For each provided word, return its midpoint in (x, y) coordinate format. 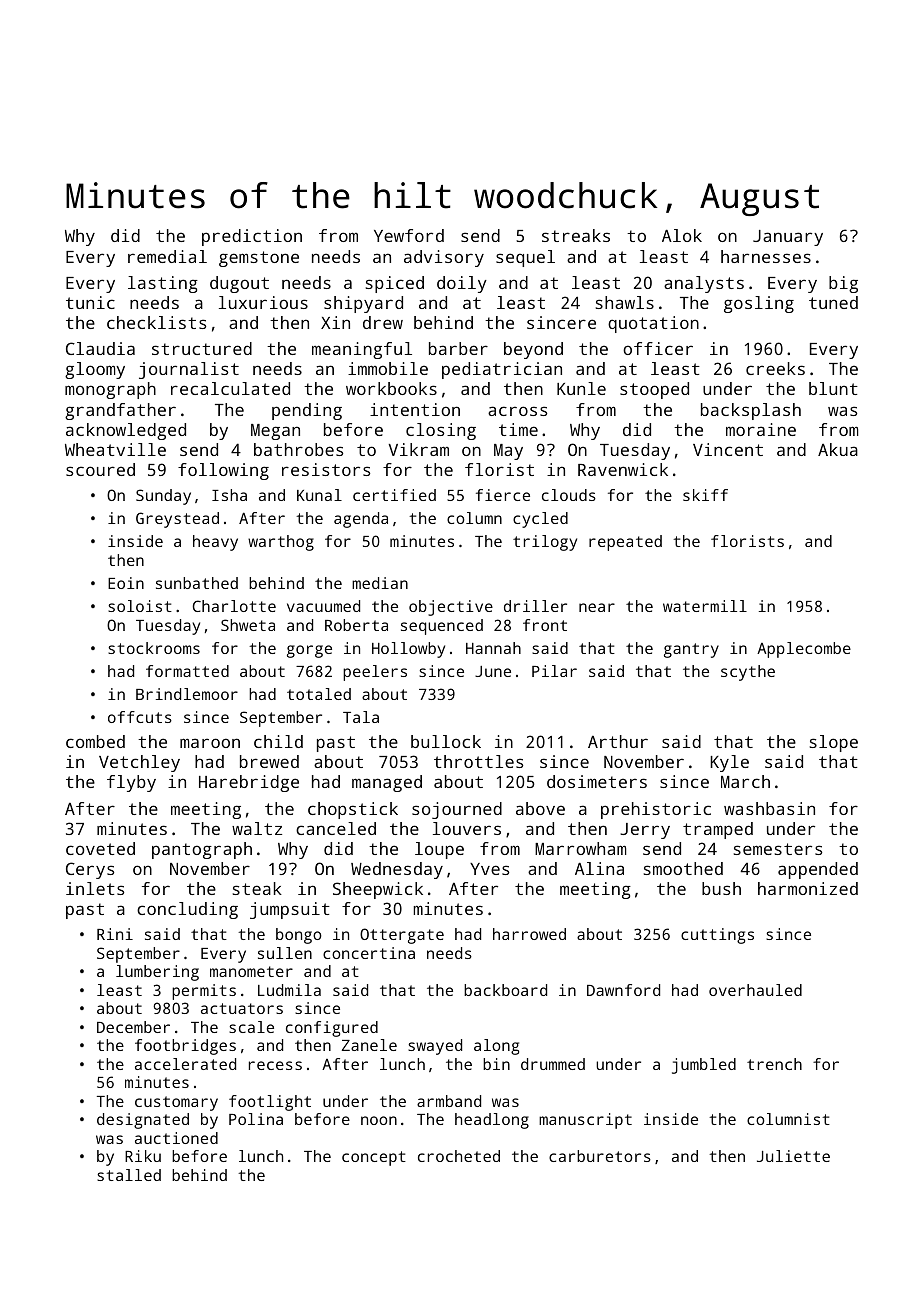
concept (374, 1158)
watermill (705, 606)
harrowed (529, 934)
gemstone (259, 259)
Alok (682, 235)
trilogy (545, 543)
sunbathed (197, 583)
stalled (129, 1175)
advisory (444, 258)
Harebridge (249, 783)
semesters (778, 849)
